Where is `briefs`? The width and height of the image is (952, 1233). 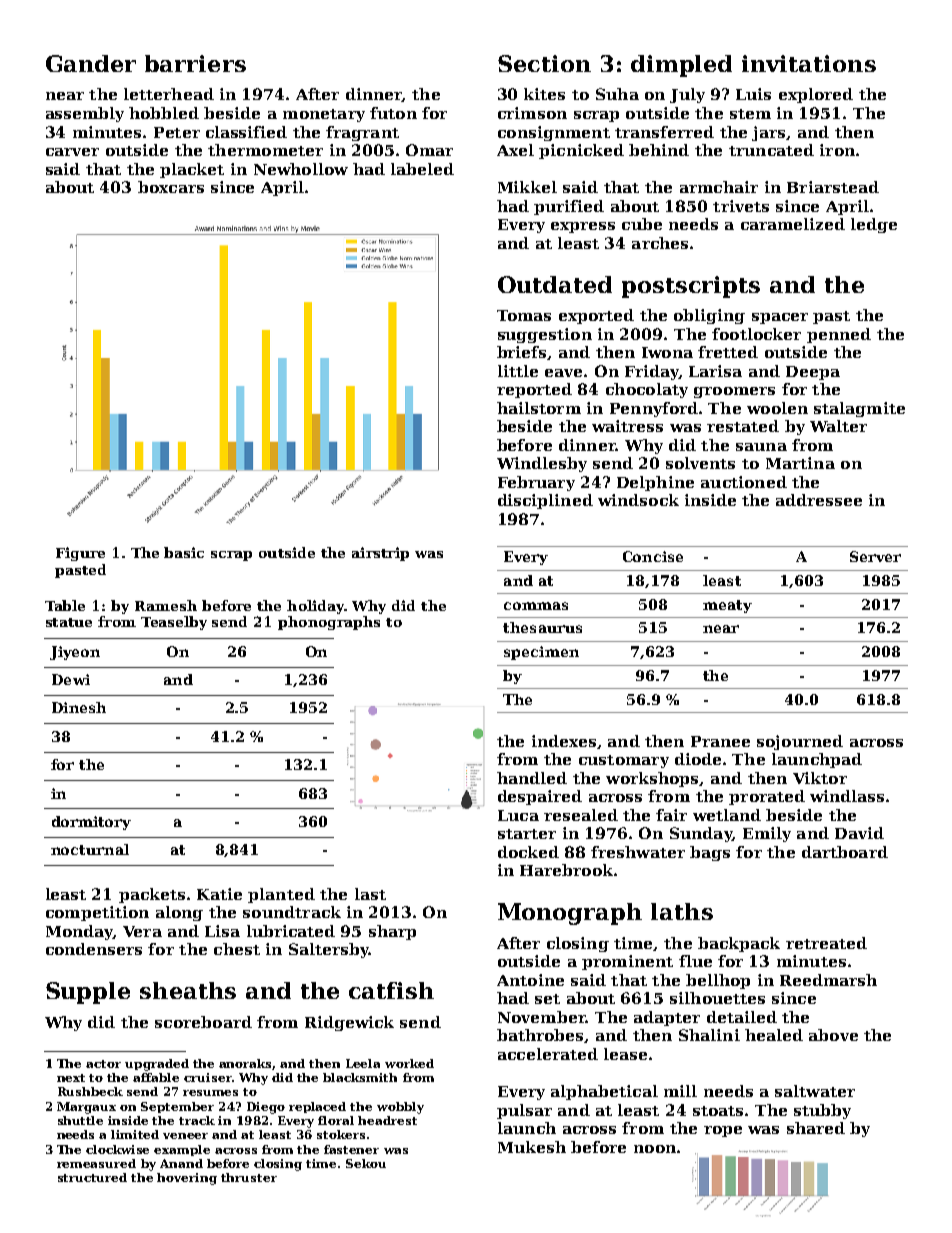 briefs is located at coordinates (521, 352).
